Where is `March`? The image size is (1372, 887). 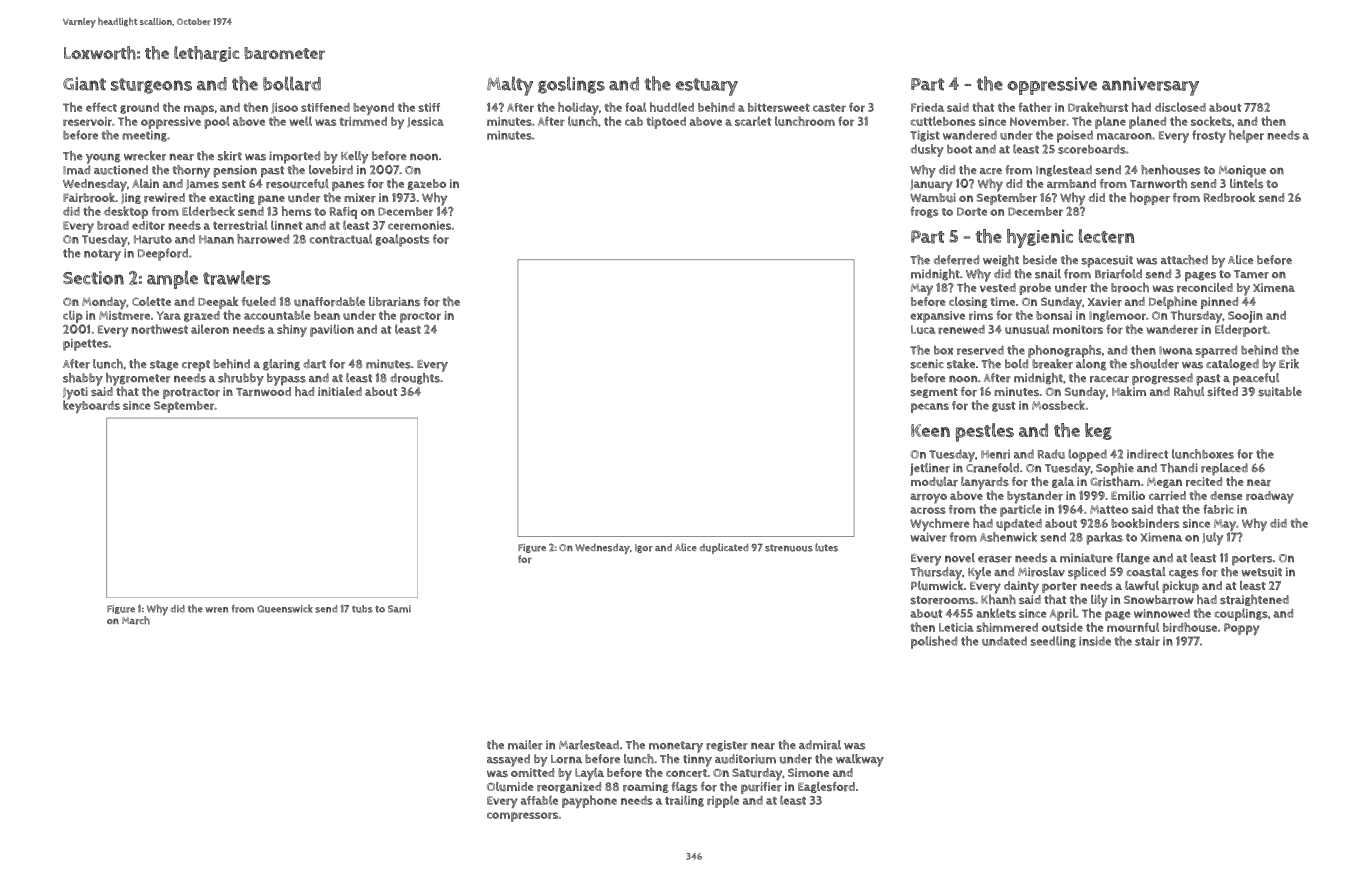
March is located at coordinates (136, 620).
